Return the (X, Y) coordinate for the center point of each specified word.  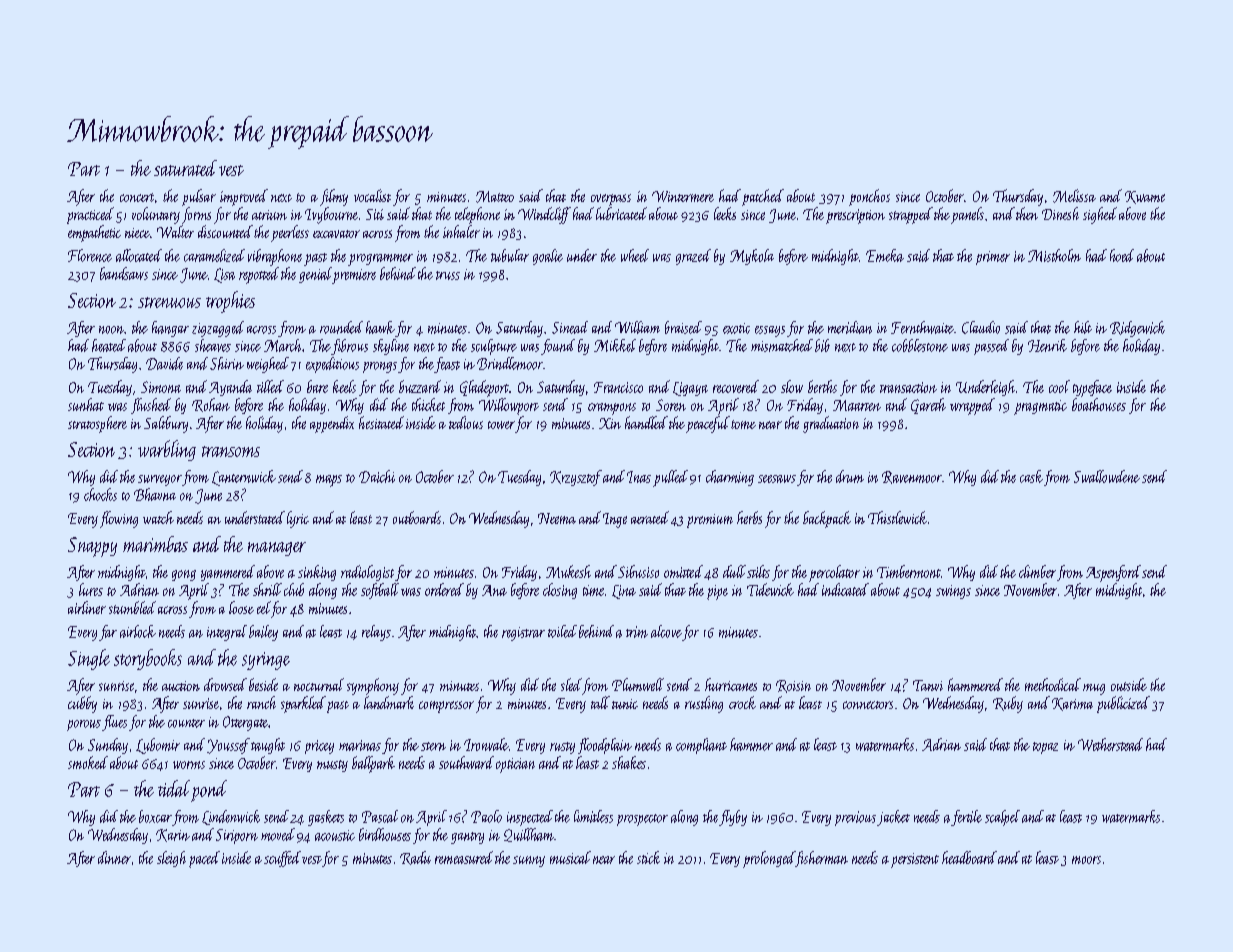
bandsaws (124, 273)
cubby (82, 704)
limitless (593, 816)
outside (1129, 684)
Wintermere (683, 196)
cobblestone (920, 345)
